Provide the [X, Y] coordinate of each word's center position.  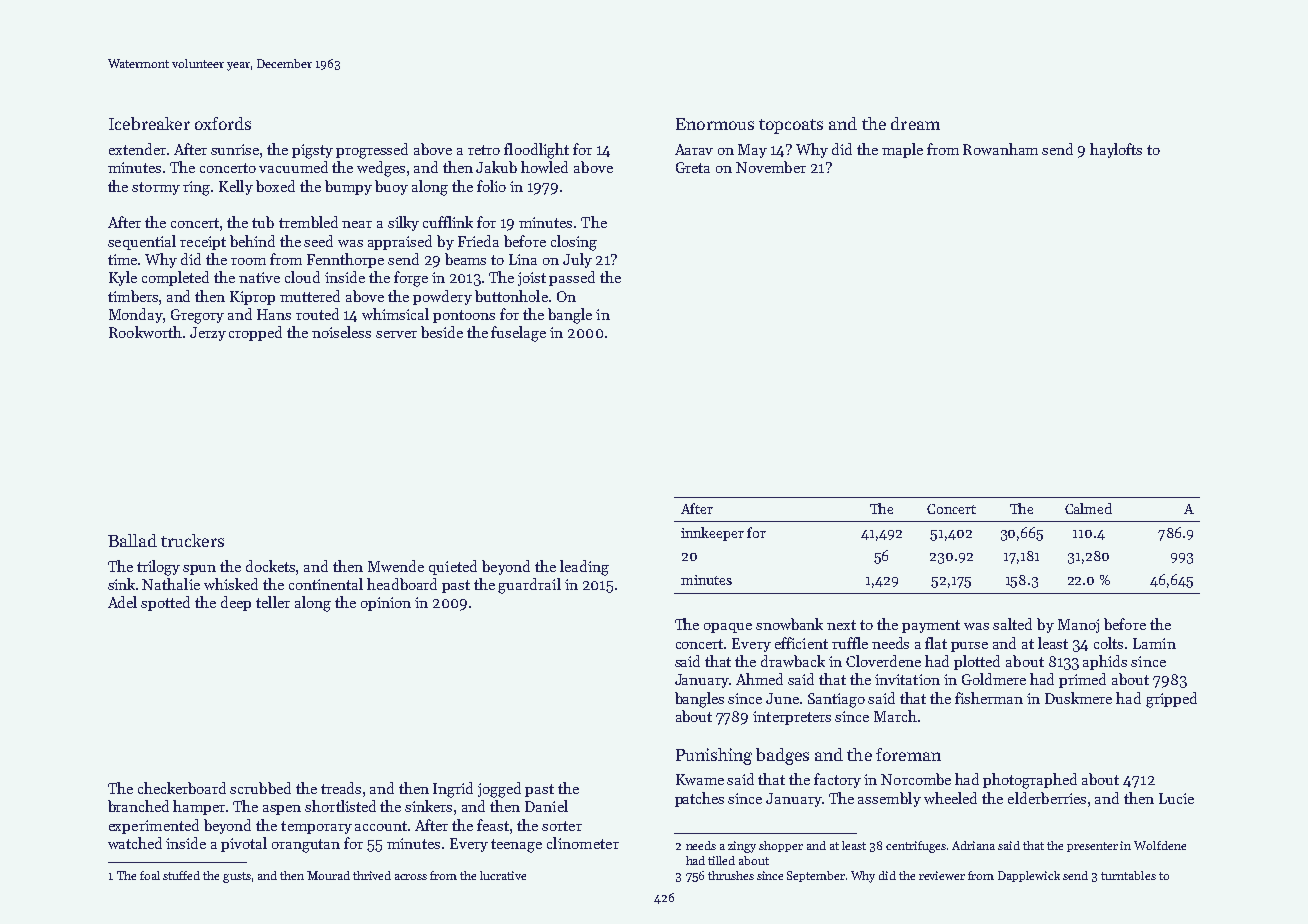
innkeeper [712, 534]
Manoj [1078, 626]
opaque [728, 628]
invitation [907, 679]
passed [572, 278]
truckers [192, 540]
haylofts [1116, 150]
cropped [255, 333]
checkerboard [182, 788]
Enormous [715, 124]
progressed [372, 151]
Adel [122, 602]
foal [150, 875]
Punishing [714, 756]
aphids [1105, 662]
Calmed [1088, 508]
